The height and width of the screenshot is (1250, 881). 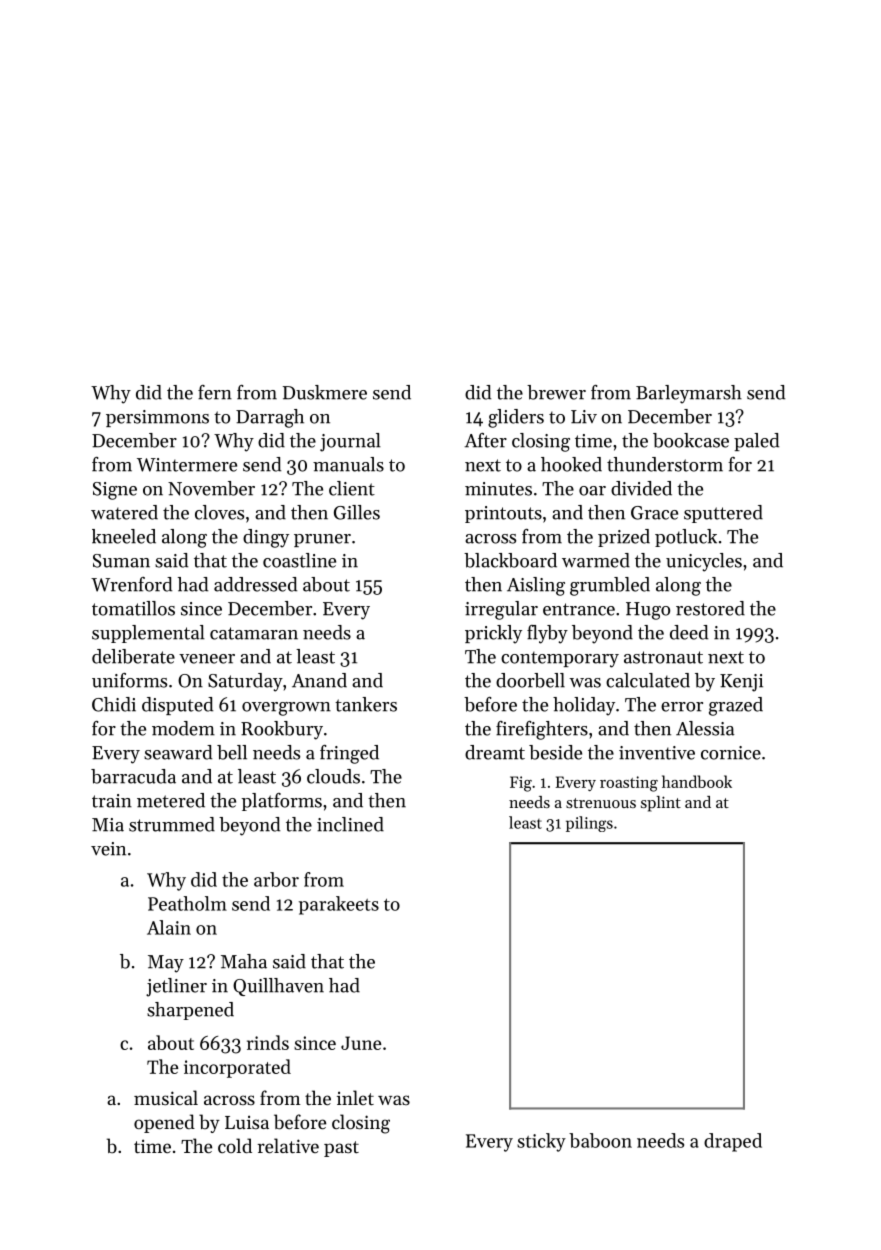 What do you see at coordinates (215, 392) in the screenshot?
I see `fern` at bounding box center [215, 392].
